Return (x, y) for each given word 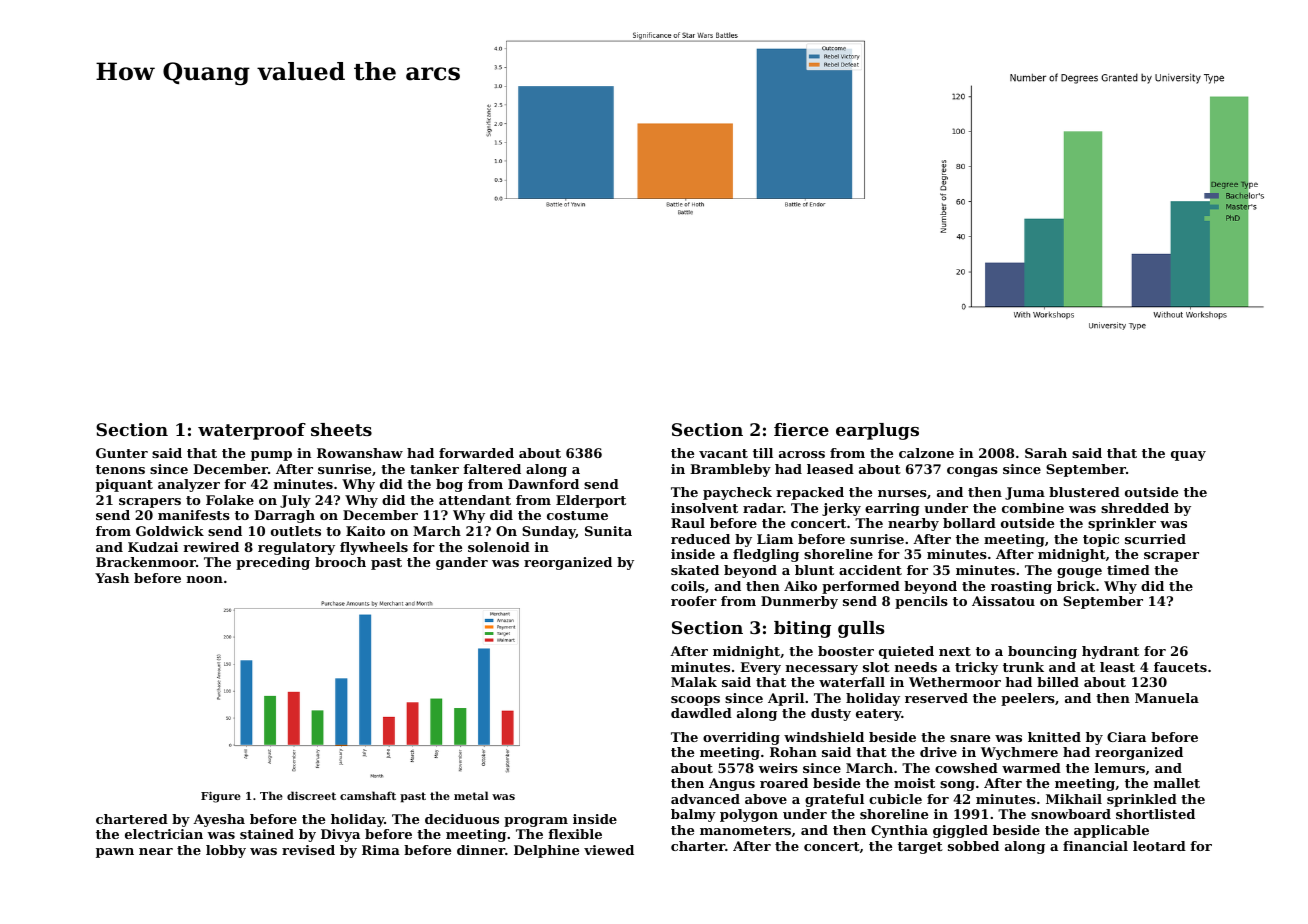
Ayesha (219, 820)
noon (205, 579)
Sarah (1046, 453)
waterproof (252, 431)
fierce (801, 429)
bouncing (1042, 652)
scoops (695, 701)
